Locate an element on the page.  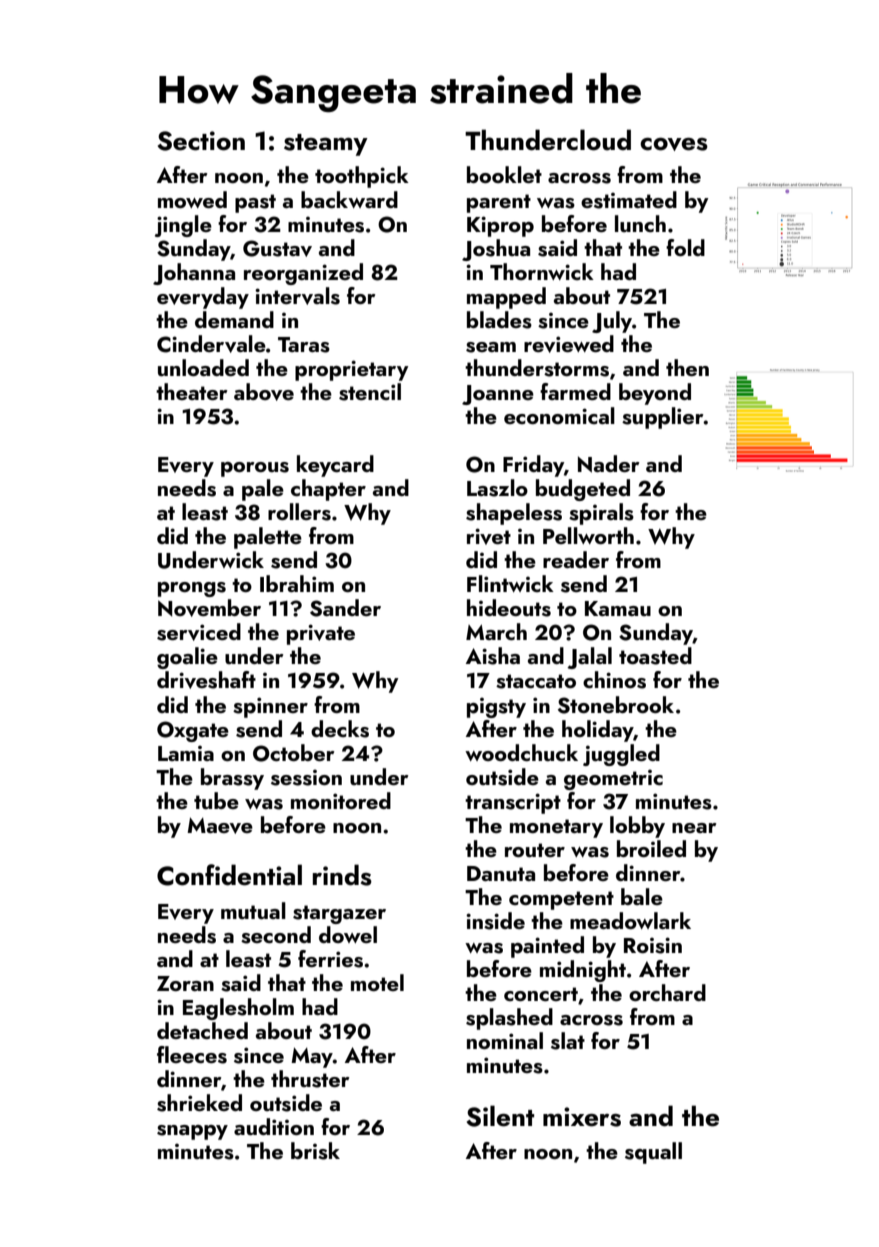
coves is located at coordinates (674, 144).
